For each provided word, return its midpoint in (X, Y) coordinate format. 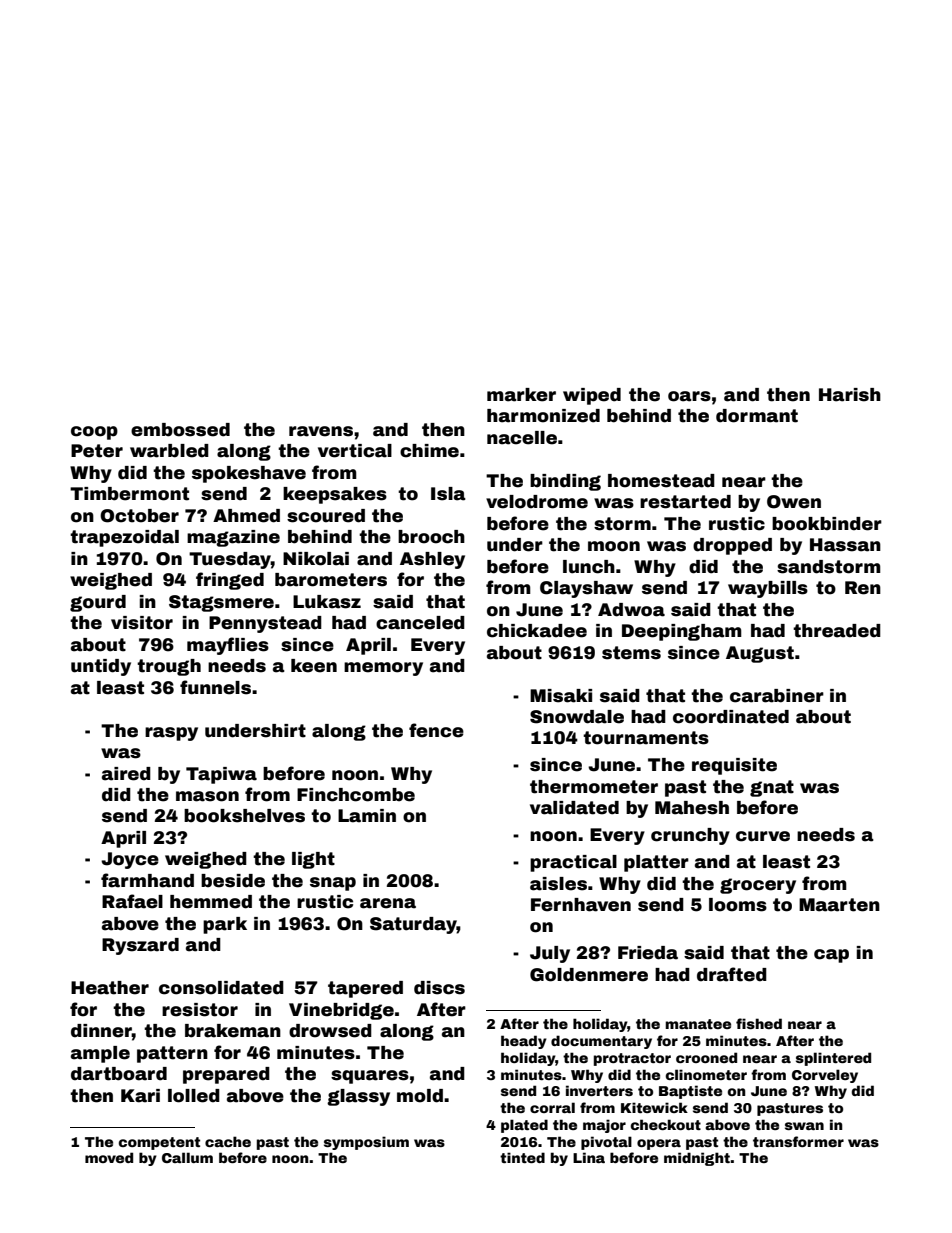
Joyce (130, 860)
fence (436, 730)
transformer (798, 1141)
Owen (794, 502)
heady (524, 1042)
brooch (431, 537)
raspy (171, 734)
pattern (172, 1054)
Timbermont (129, 494)
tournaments (646, 738)
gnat (772, 788)
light (313, 860)
